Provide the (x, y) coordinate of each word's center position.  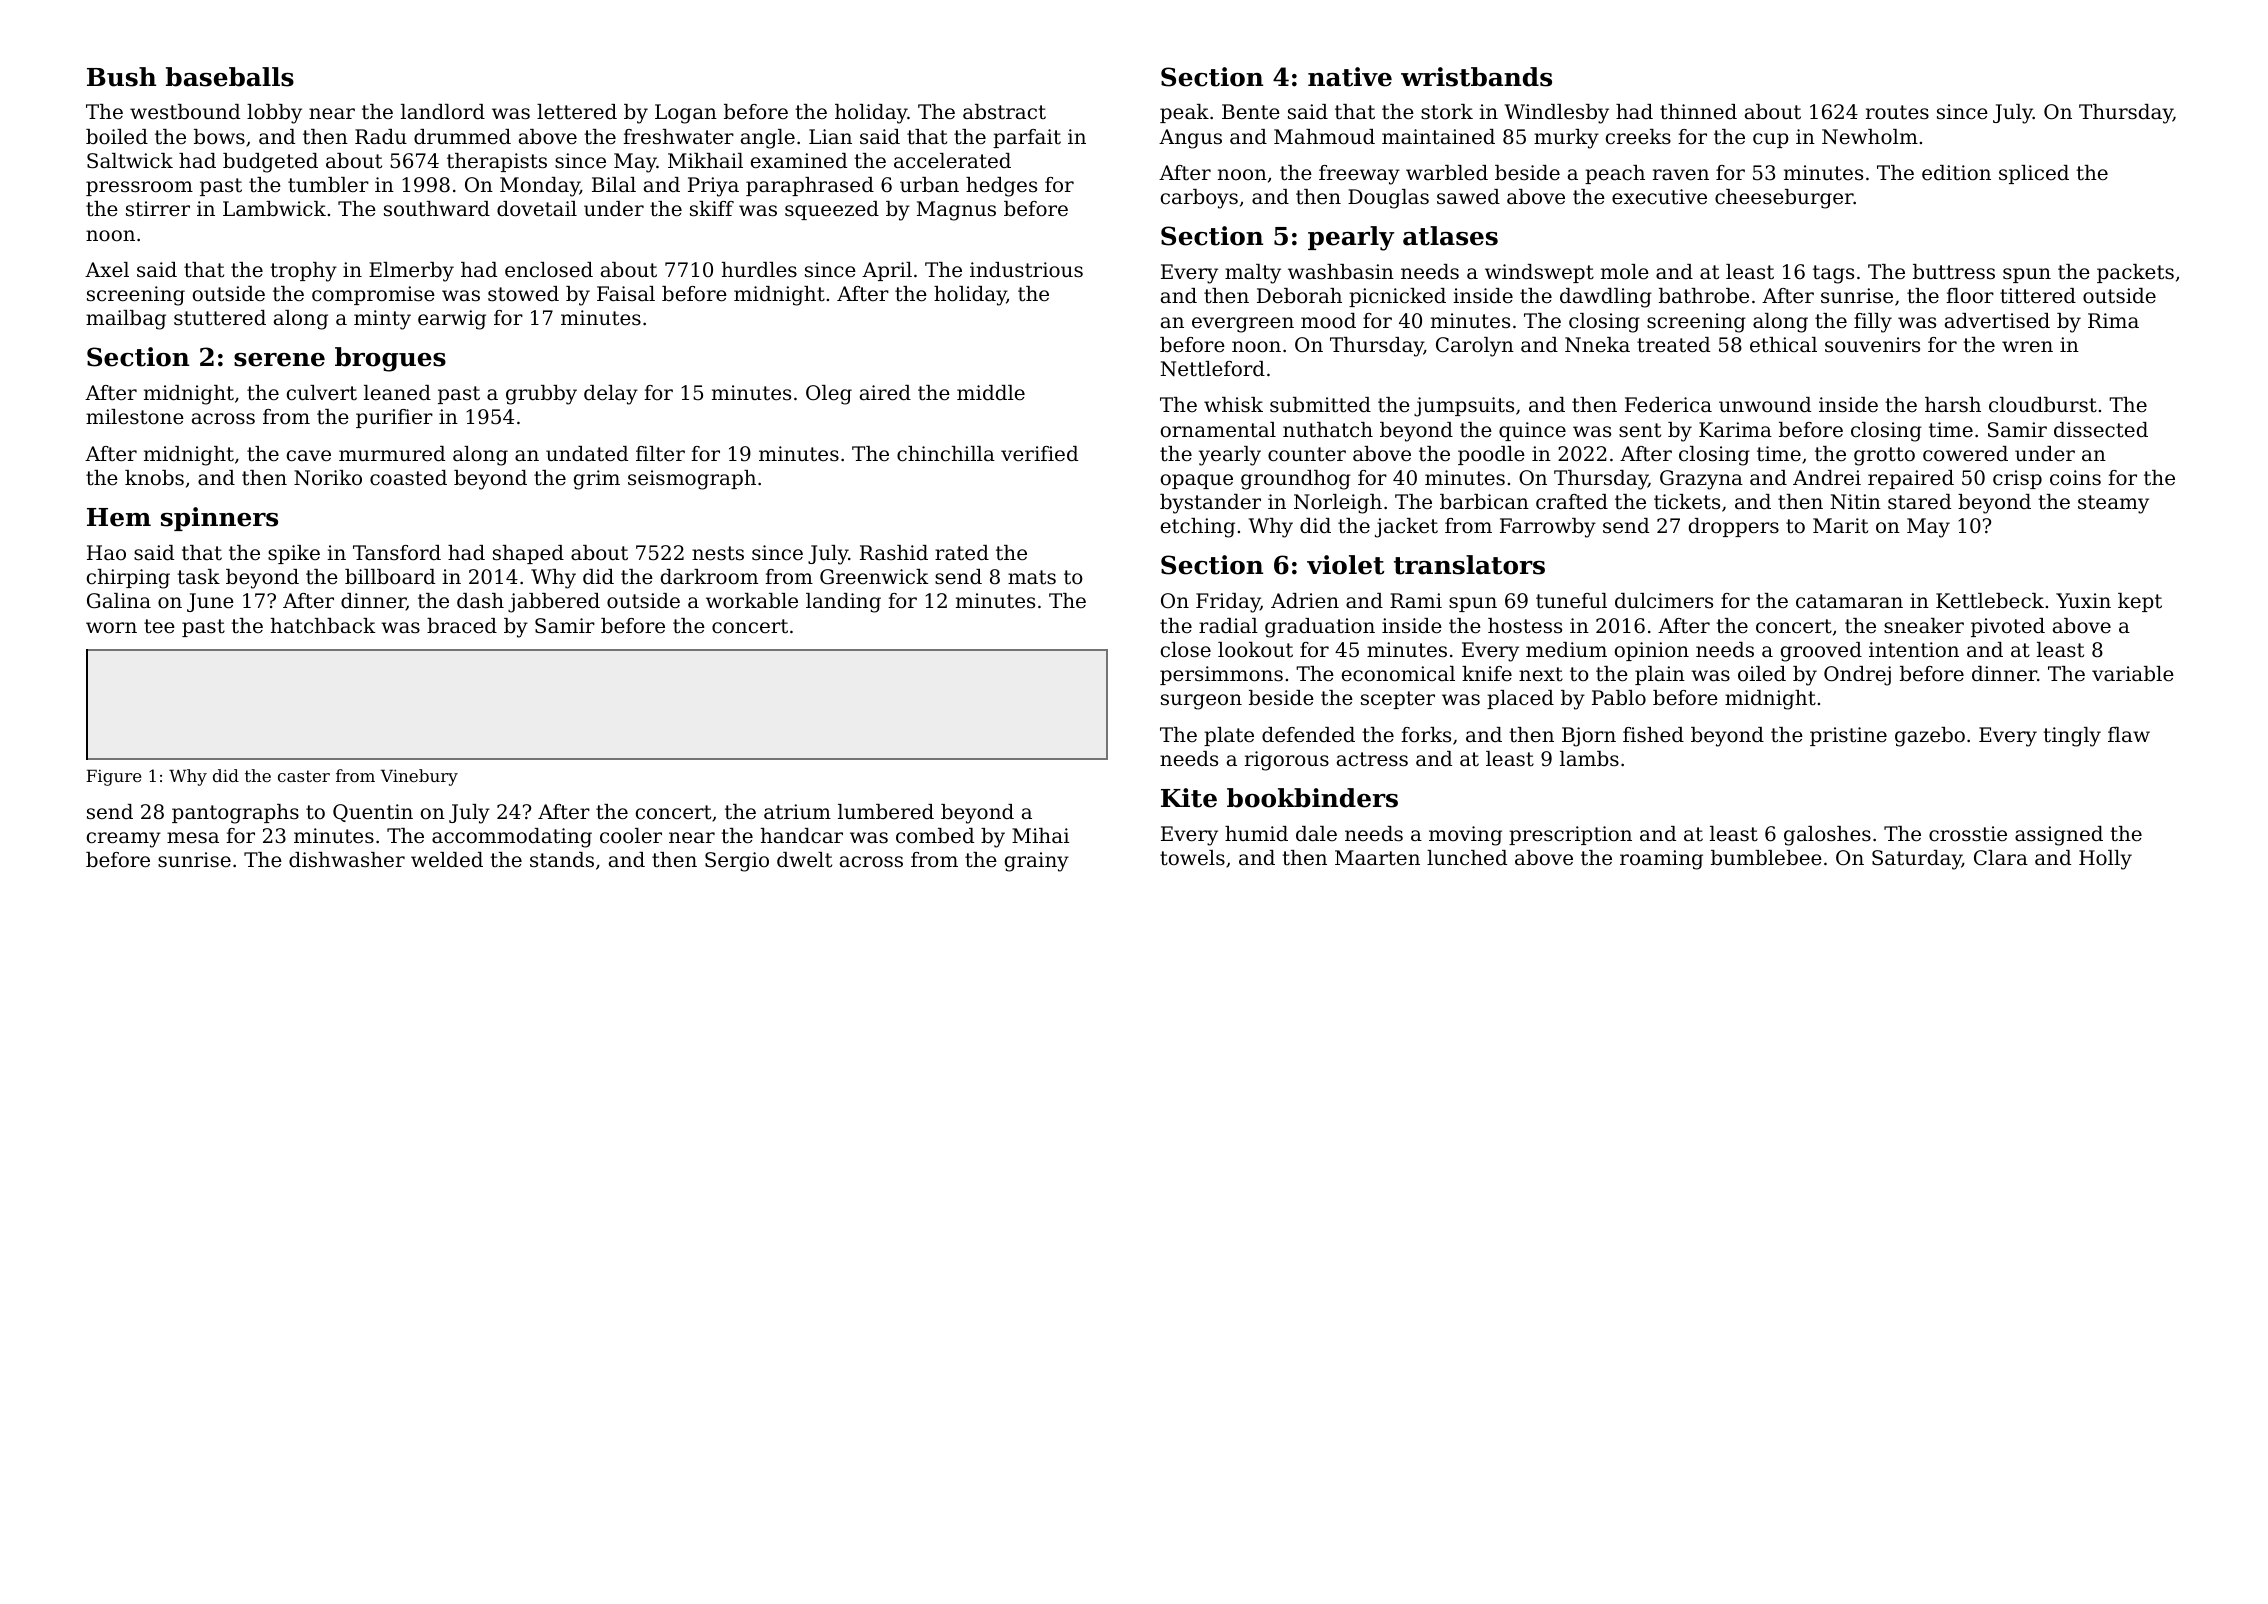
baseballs (230, 77)
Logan (686, 114)
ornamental (1218, 430)
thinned (1698, 112)
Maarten (1377, 858)
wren (2027, 347)
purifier (394, 418)
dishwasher (347, 860)
